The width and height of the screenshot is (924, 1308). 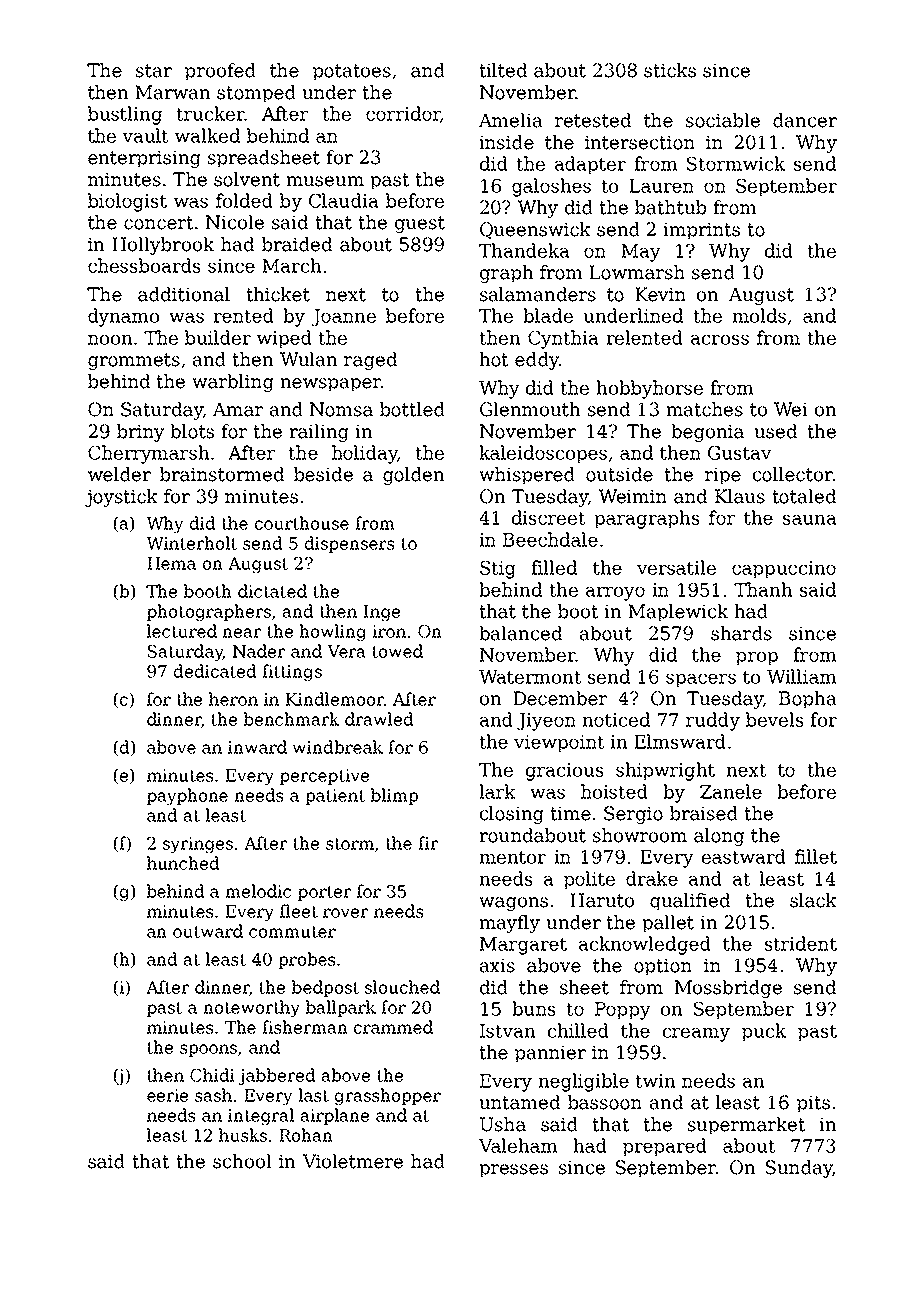 I want to click on Glenmouth, so click(x=530, y=409).
